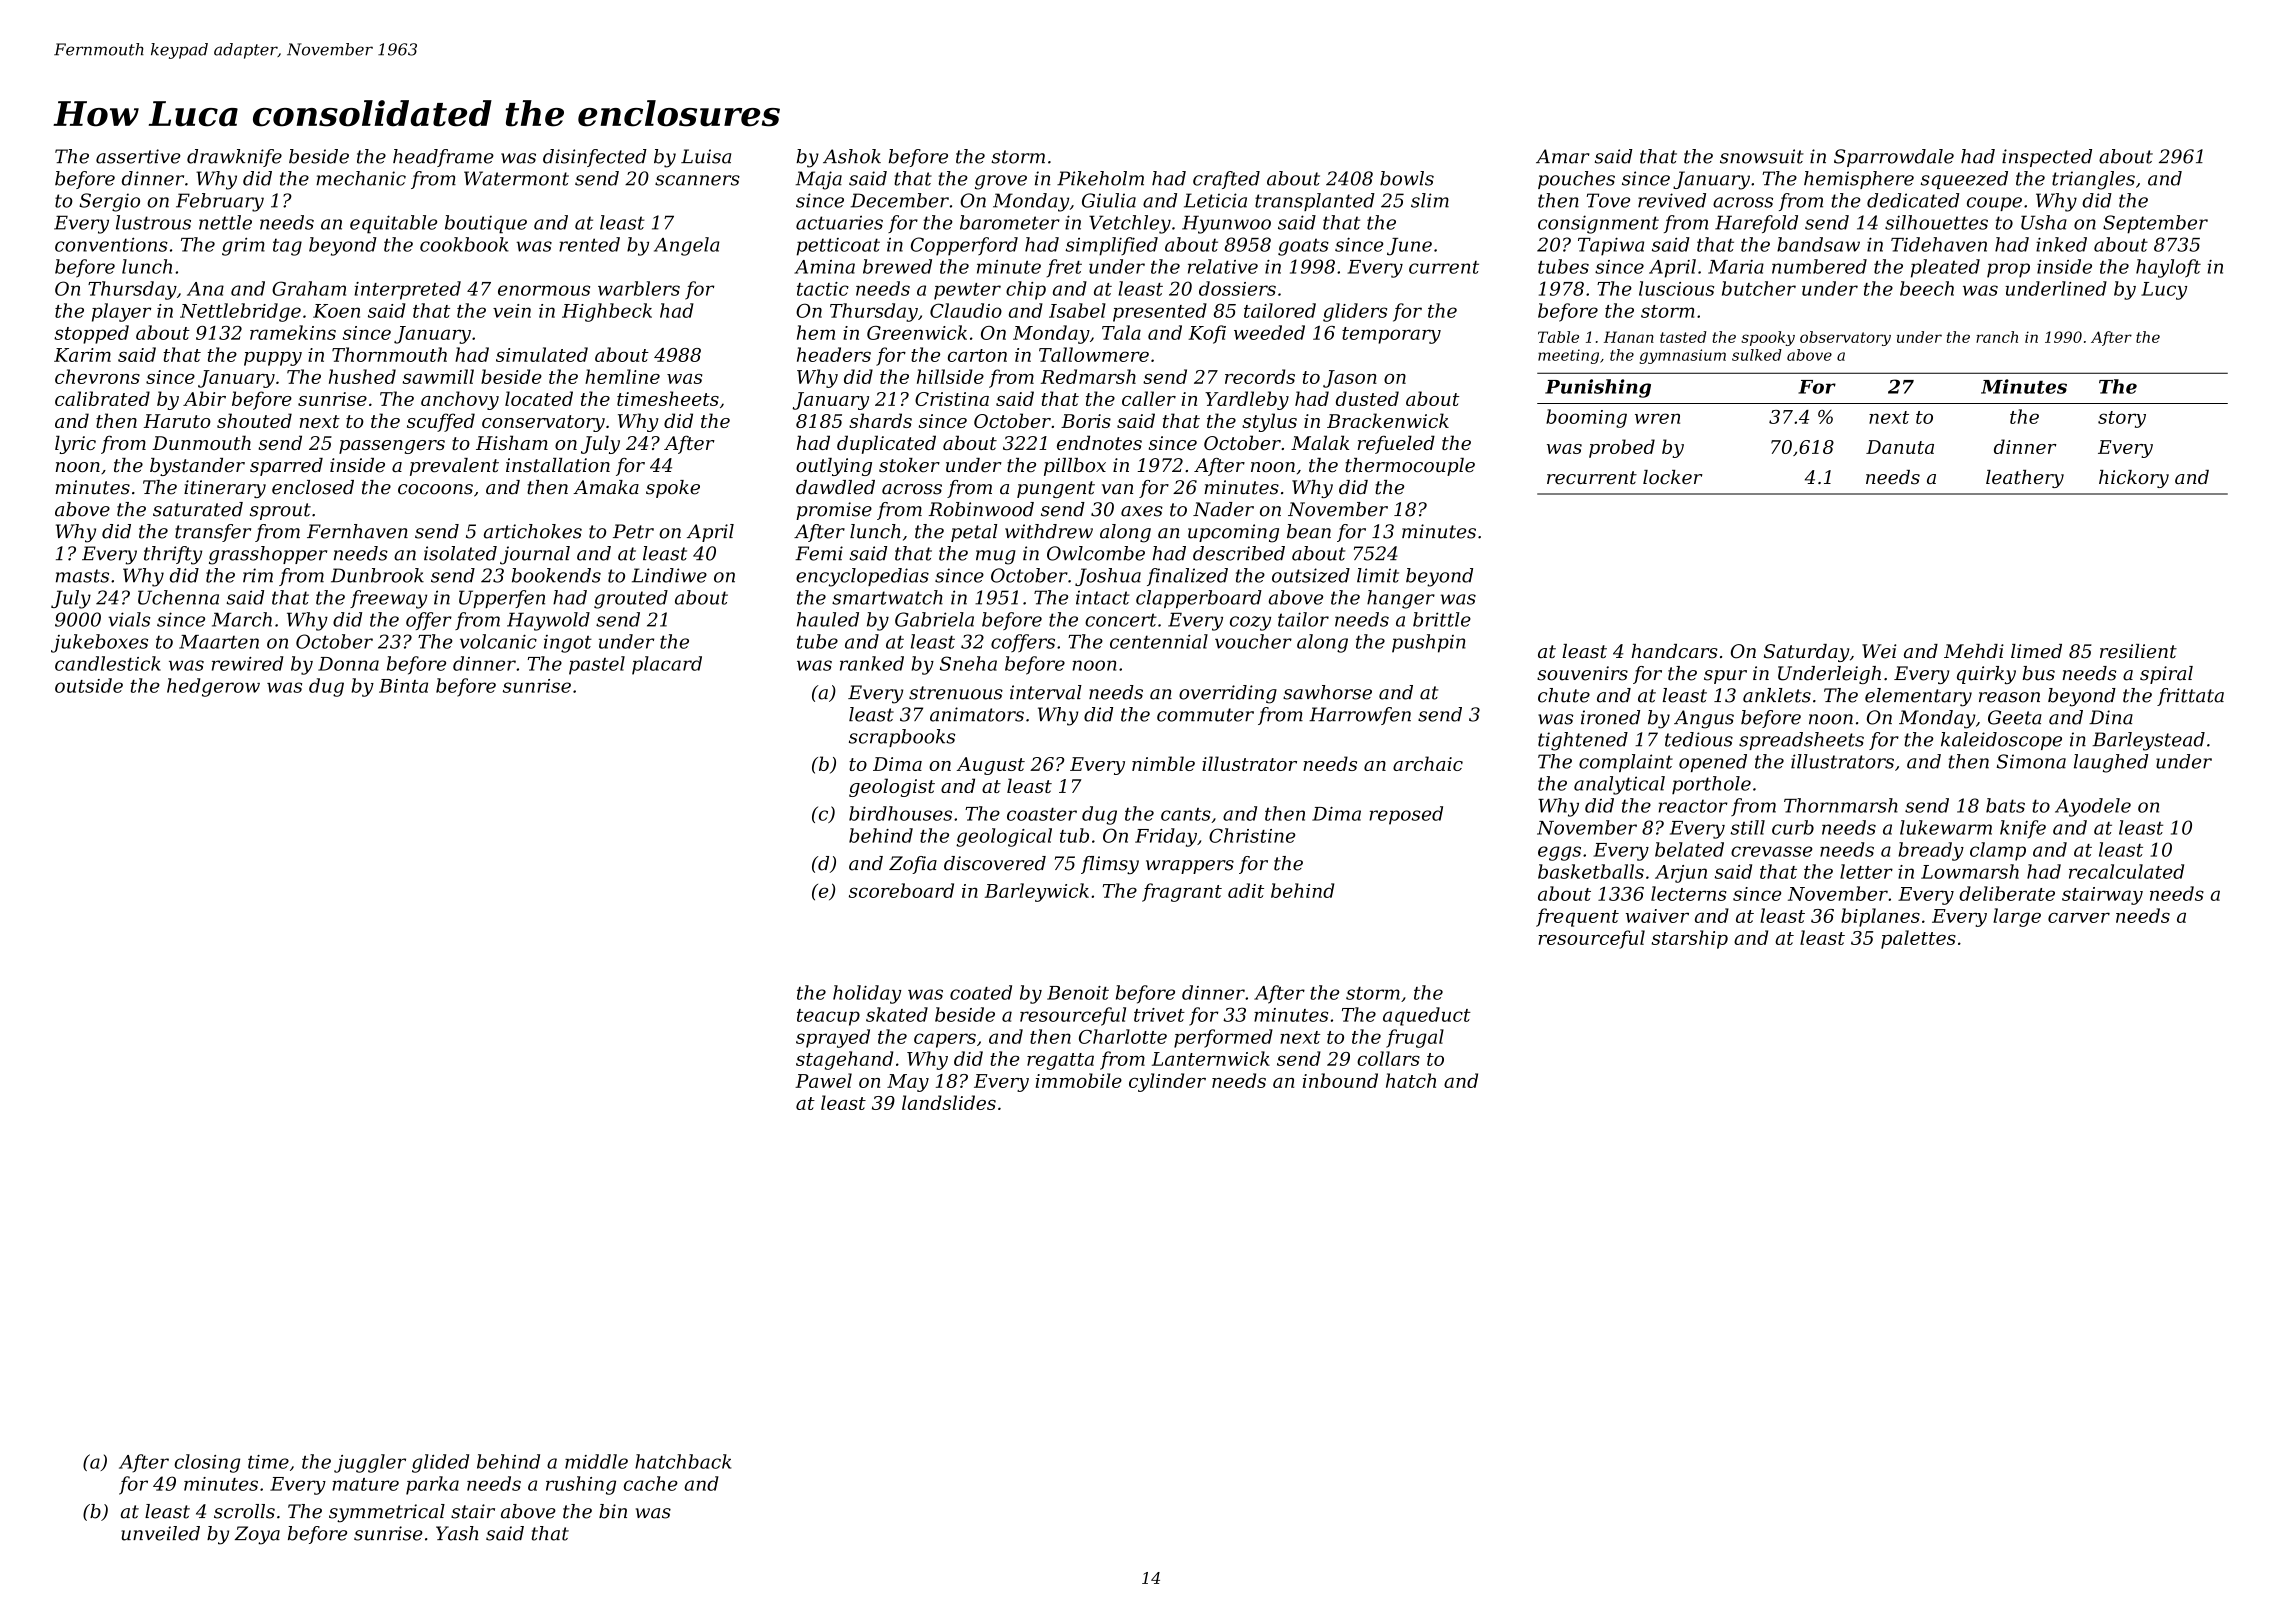 The width and height of the screenshot is (2282, 1614). I want to click on palettes, so click(1918, 939).
